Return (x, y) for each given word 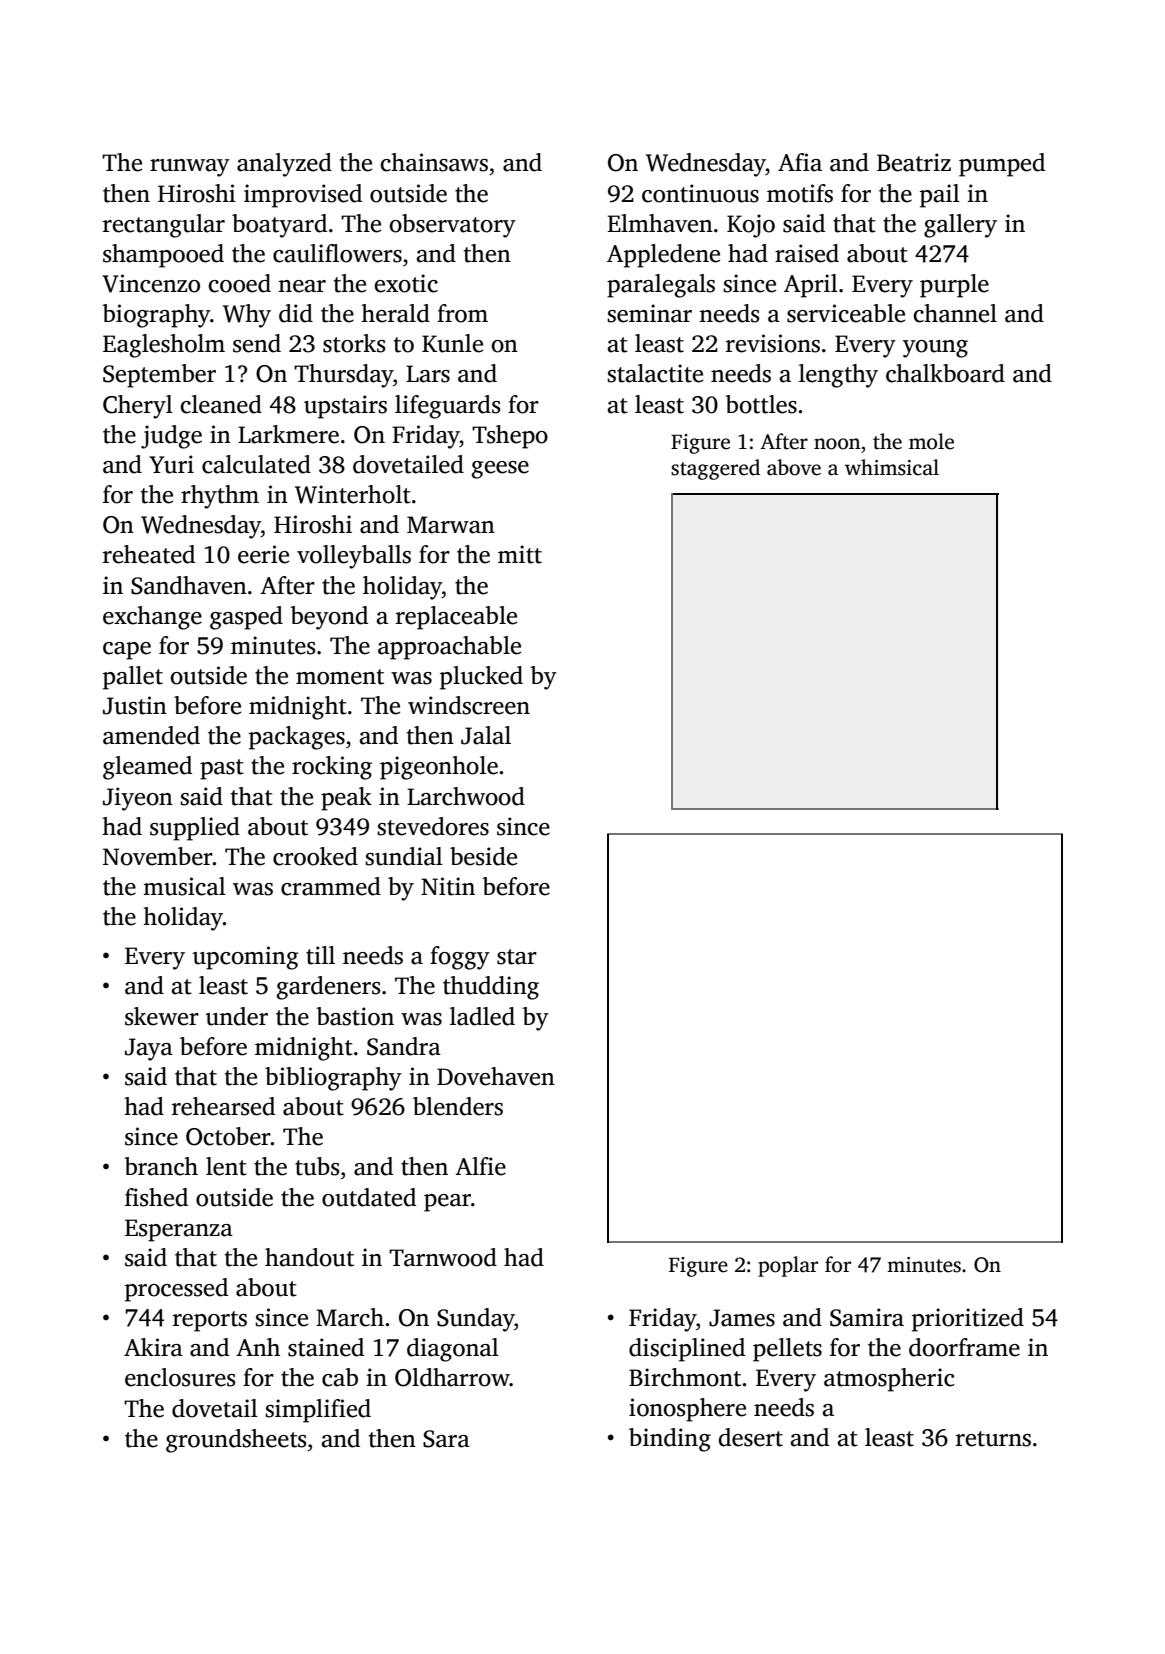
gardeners (329, 988)
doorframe (964, 1347)
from (462, 313)
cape (127, 651)
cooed (239, 283)
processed (176, 1290)
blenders (458, 1106)
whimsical (892, 467)
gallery (960, 226)
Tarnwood (443, 1257)
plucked (481, 678)
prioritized (968, 1320)
